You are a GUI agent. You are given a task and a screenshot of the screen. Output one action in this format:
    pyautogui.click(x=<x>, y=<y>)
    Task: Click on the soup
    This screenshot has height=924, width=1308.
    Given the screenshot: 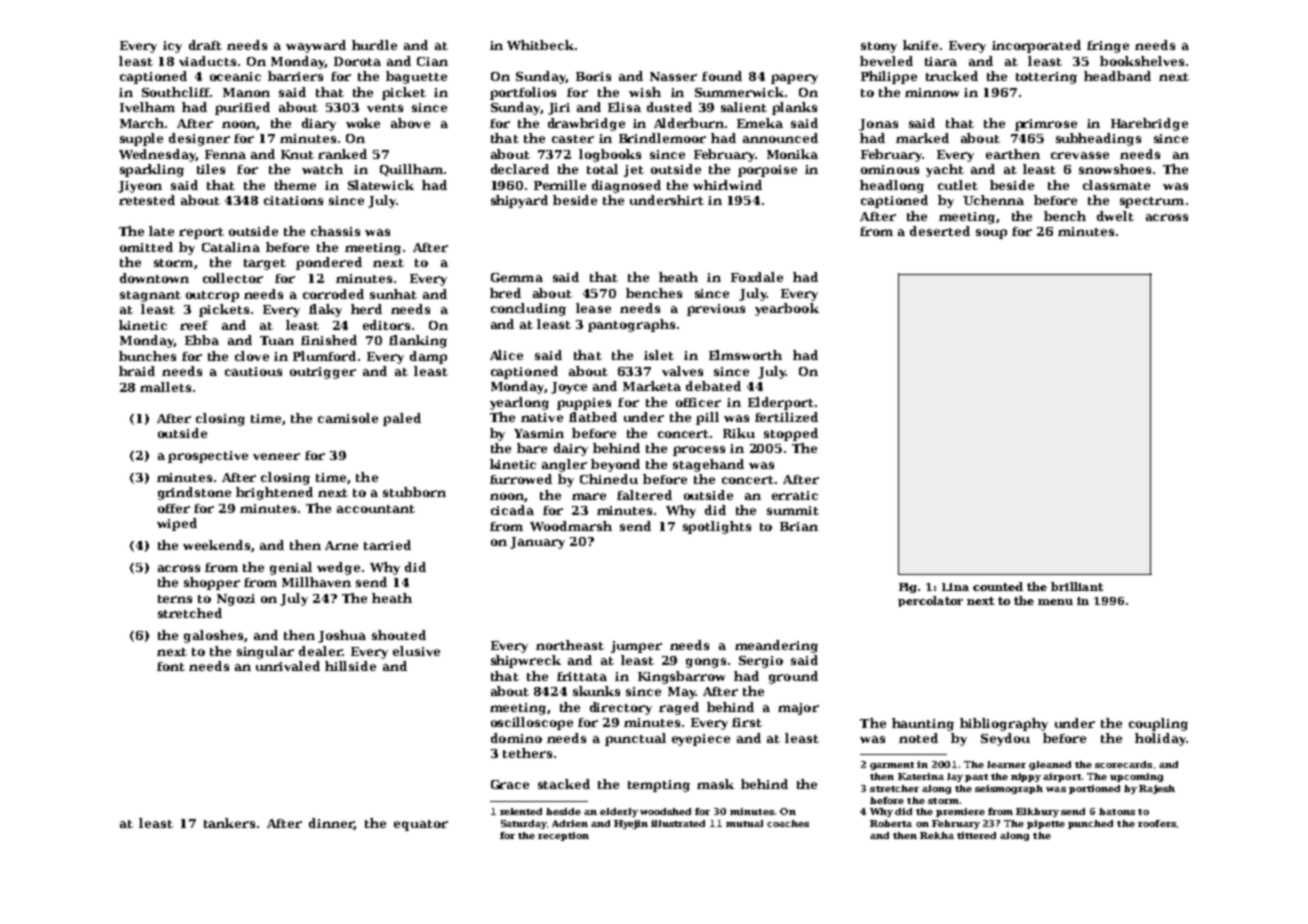 What is the action you would take?
    pyautogui.click(x=991, y=234)
